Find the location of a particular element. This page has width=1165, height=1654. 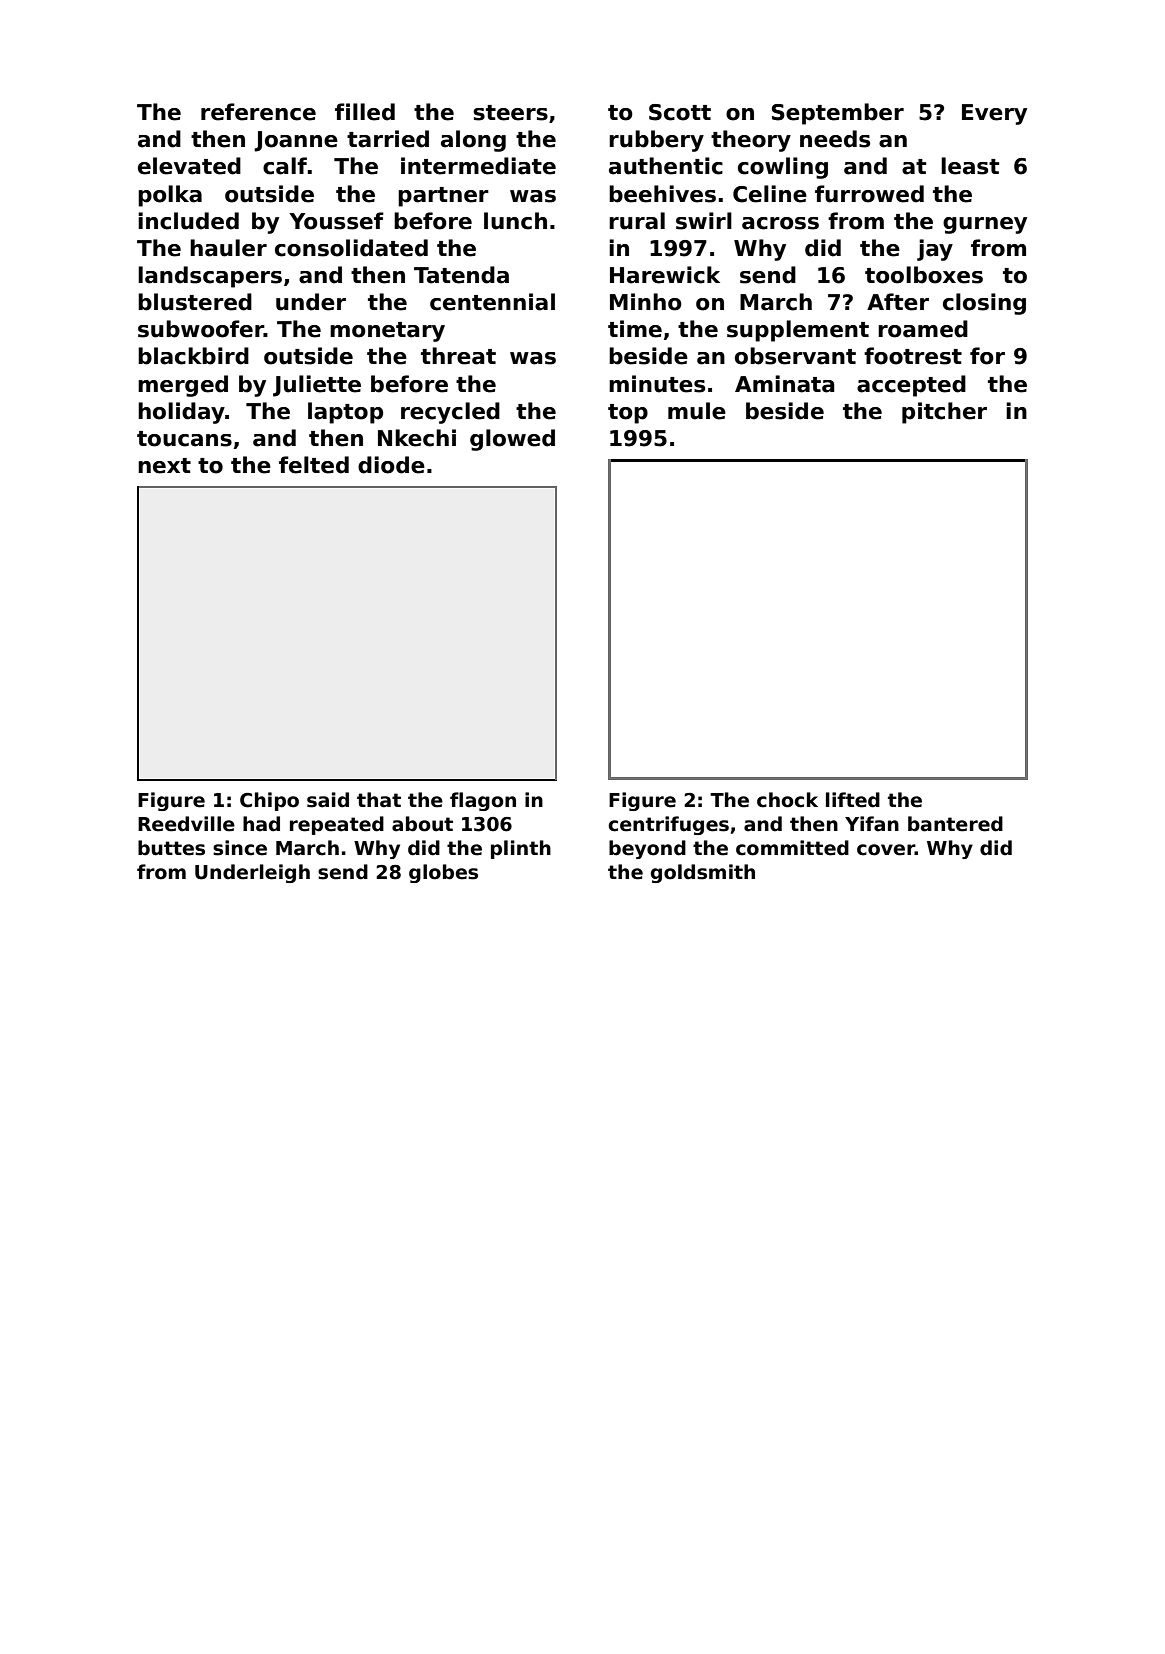

glowed is located at coordinates (512, 440).
